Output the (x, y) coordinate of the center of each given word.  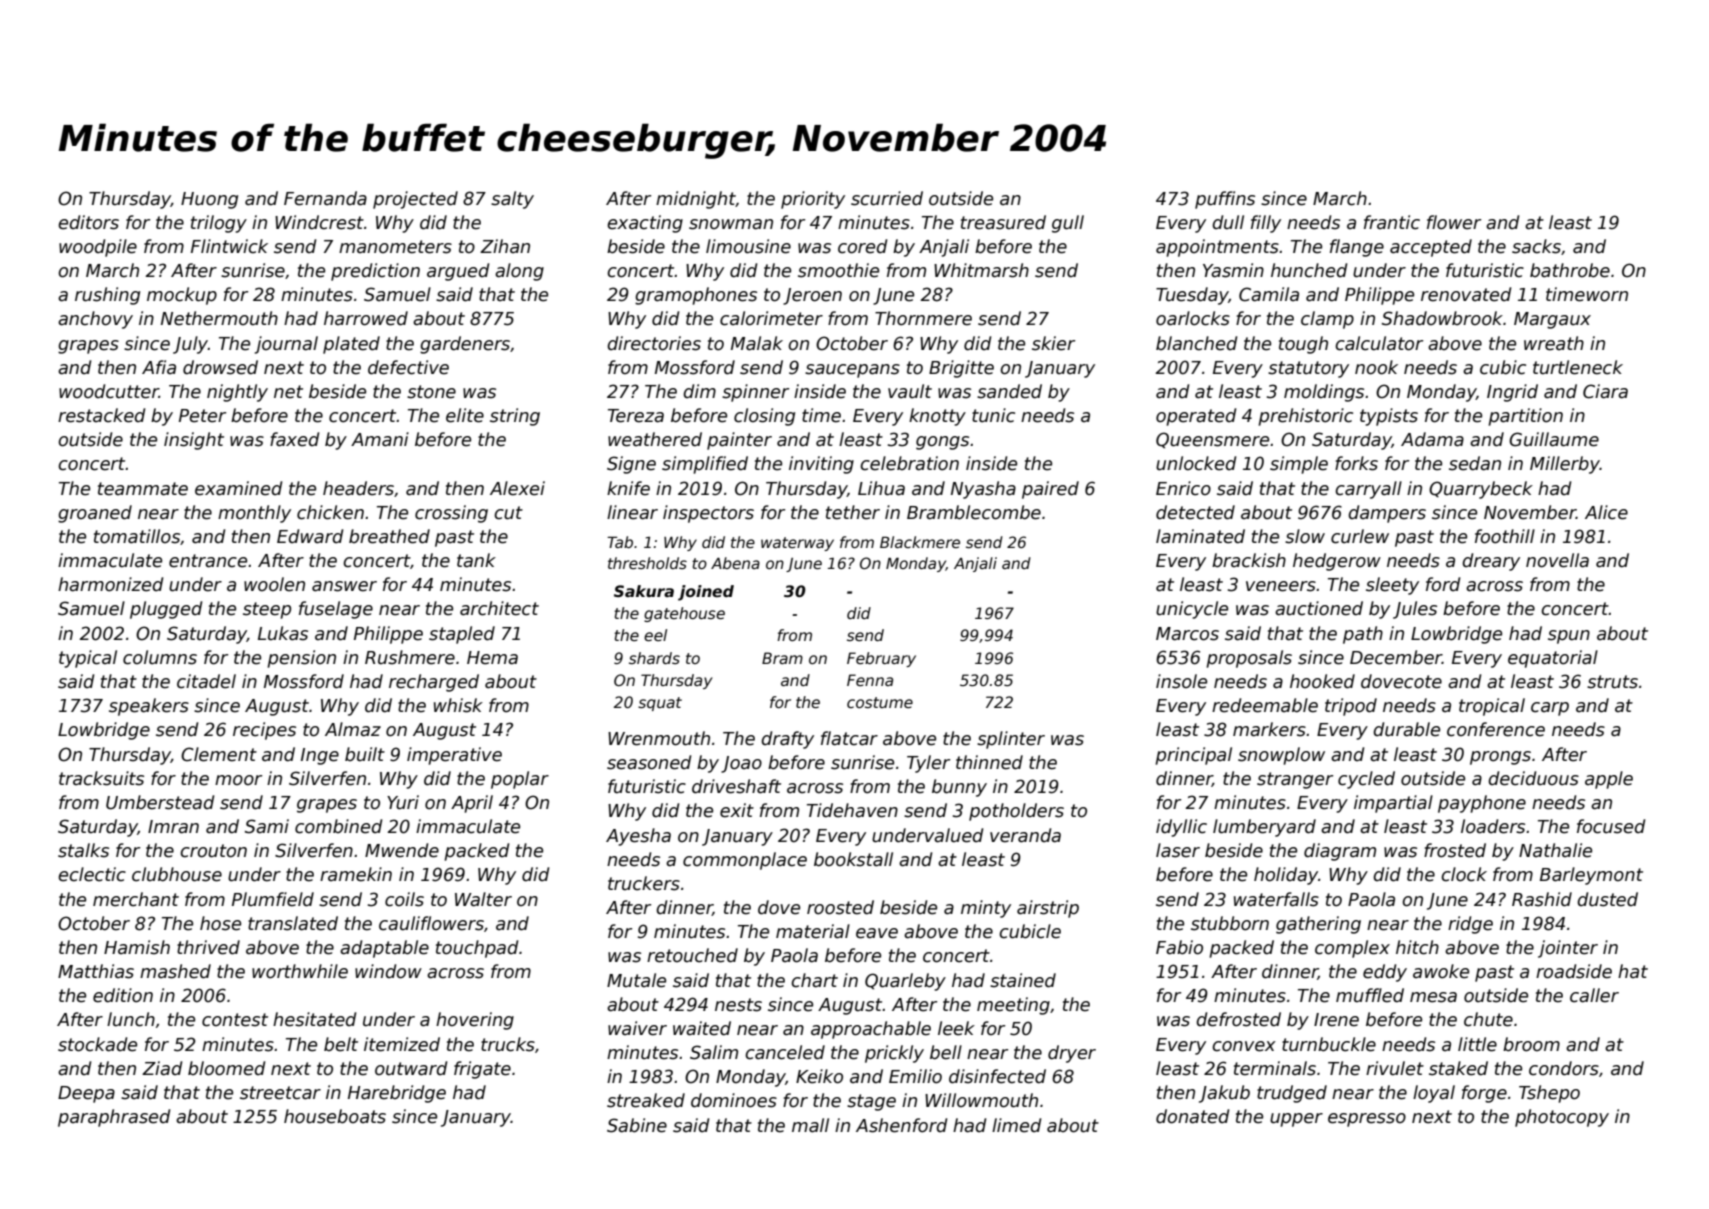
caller (1594, 995)
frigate (482, 1070)
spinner (755, 393)
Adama (1432, 439)
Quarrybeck (1481, 490)
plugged (166, 610)
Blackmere (920, 542)
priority (813, 200)
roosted (840, 907)
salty (512, 200)
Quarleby (905, 982)
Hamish (137, 947)
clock (1464, 874)
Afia (159, 367)
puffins (1225, 200)
